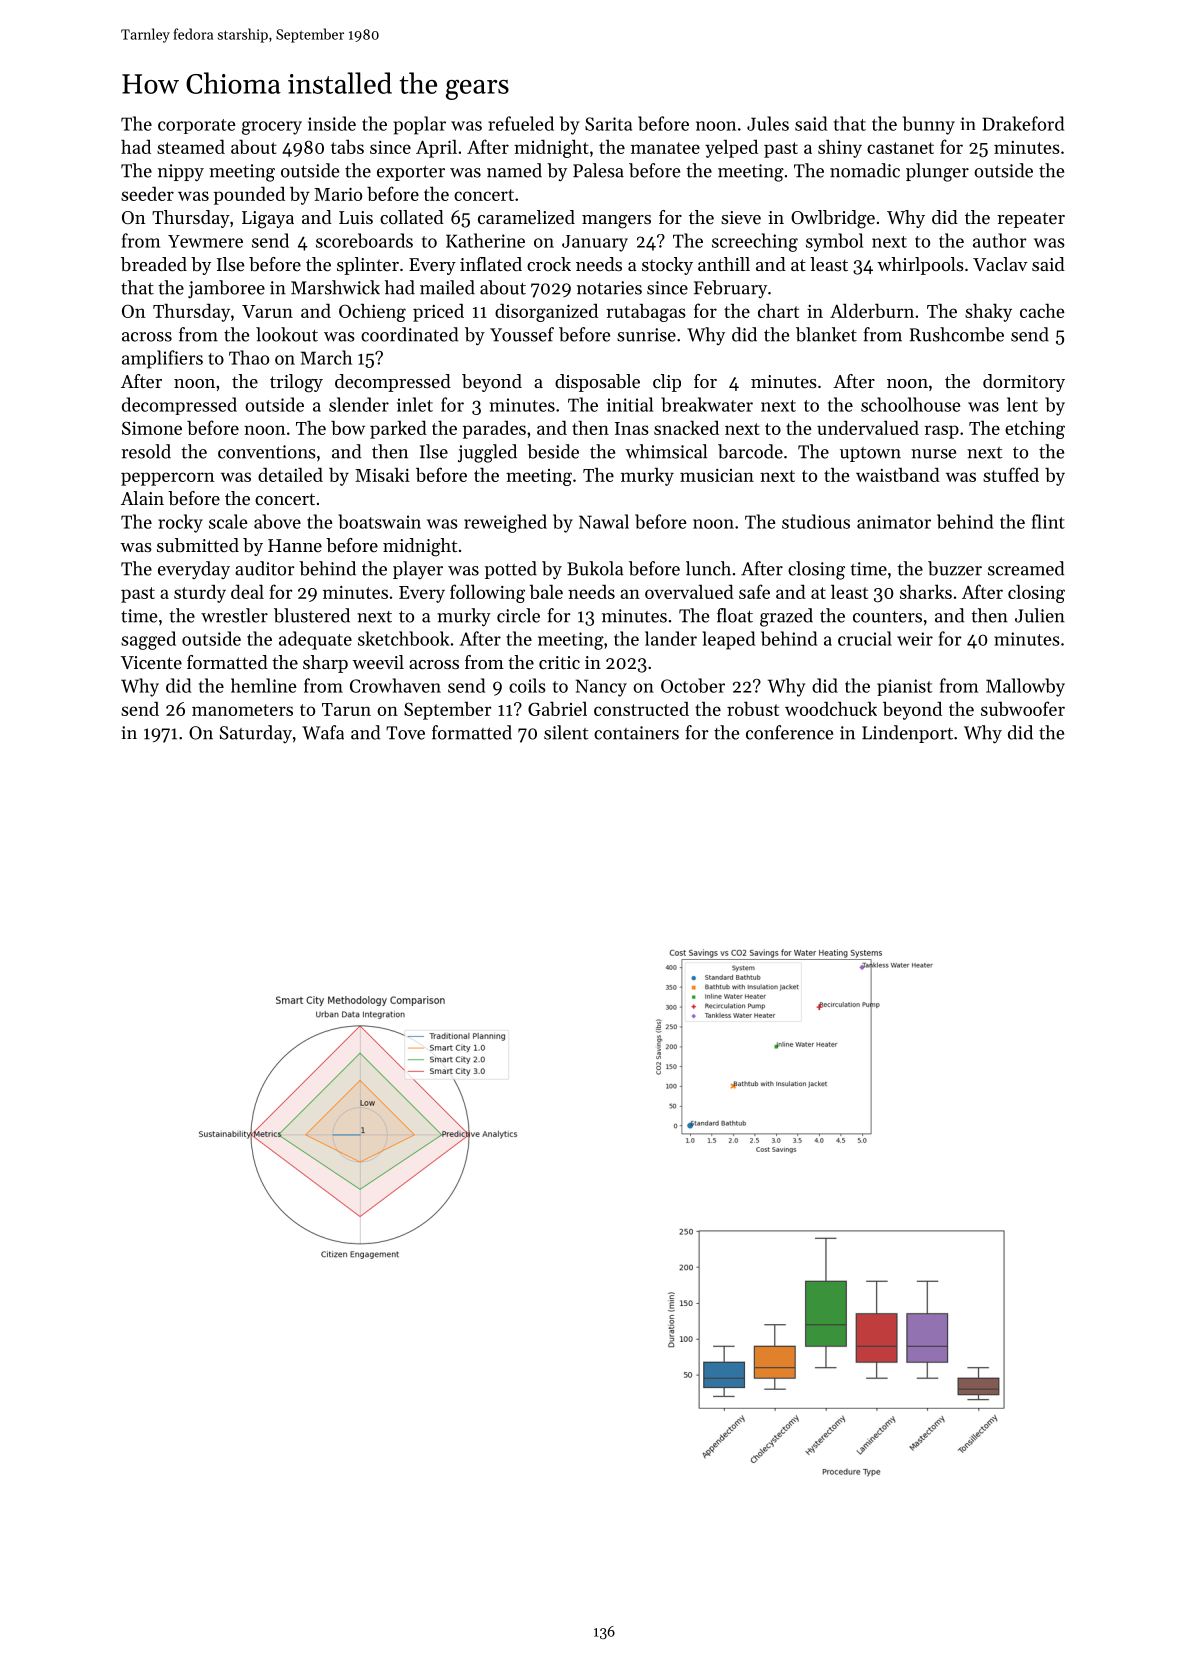  What do you see at coordinates (405, 733) in the image?
I see `Tove` at bounding box center [405, 733].
